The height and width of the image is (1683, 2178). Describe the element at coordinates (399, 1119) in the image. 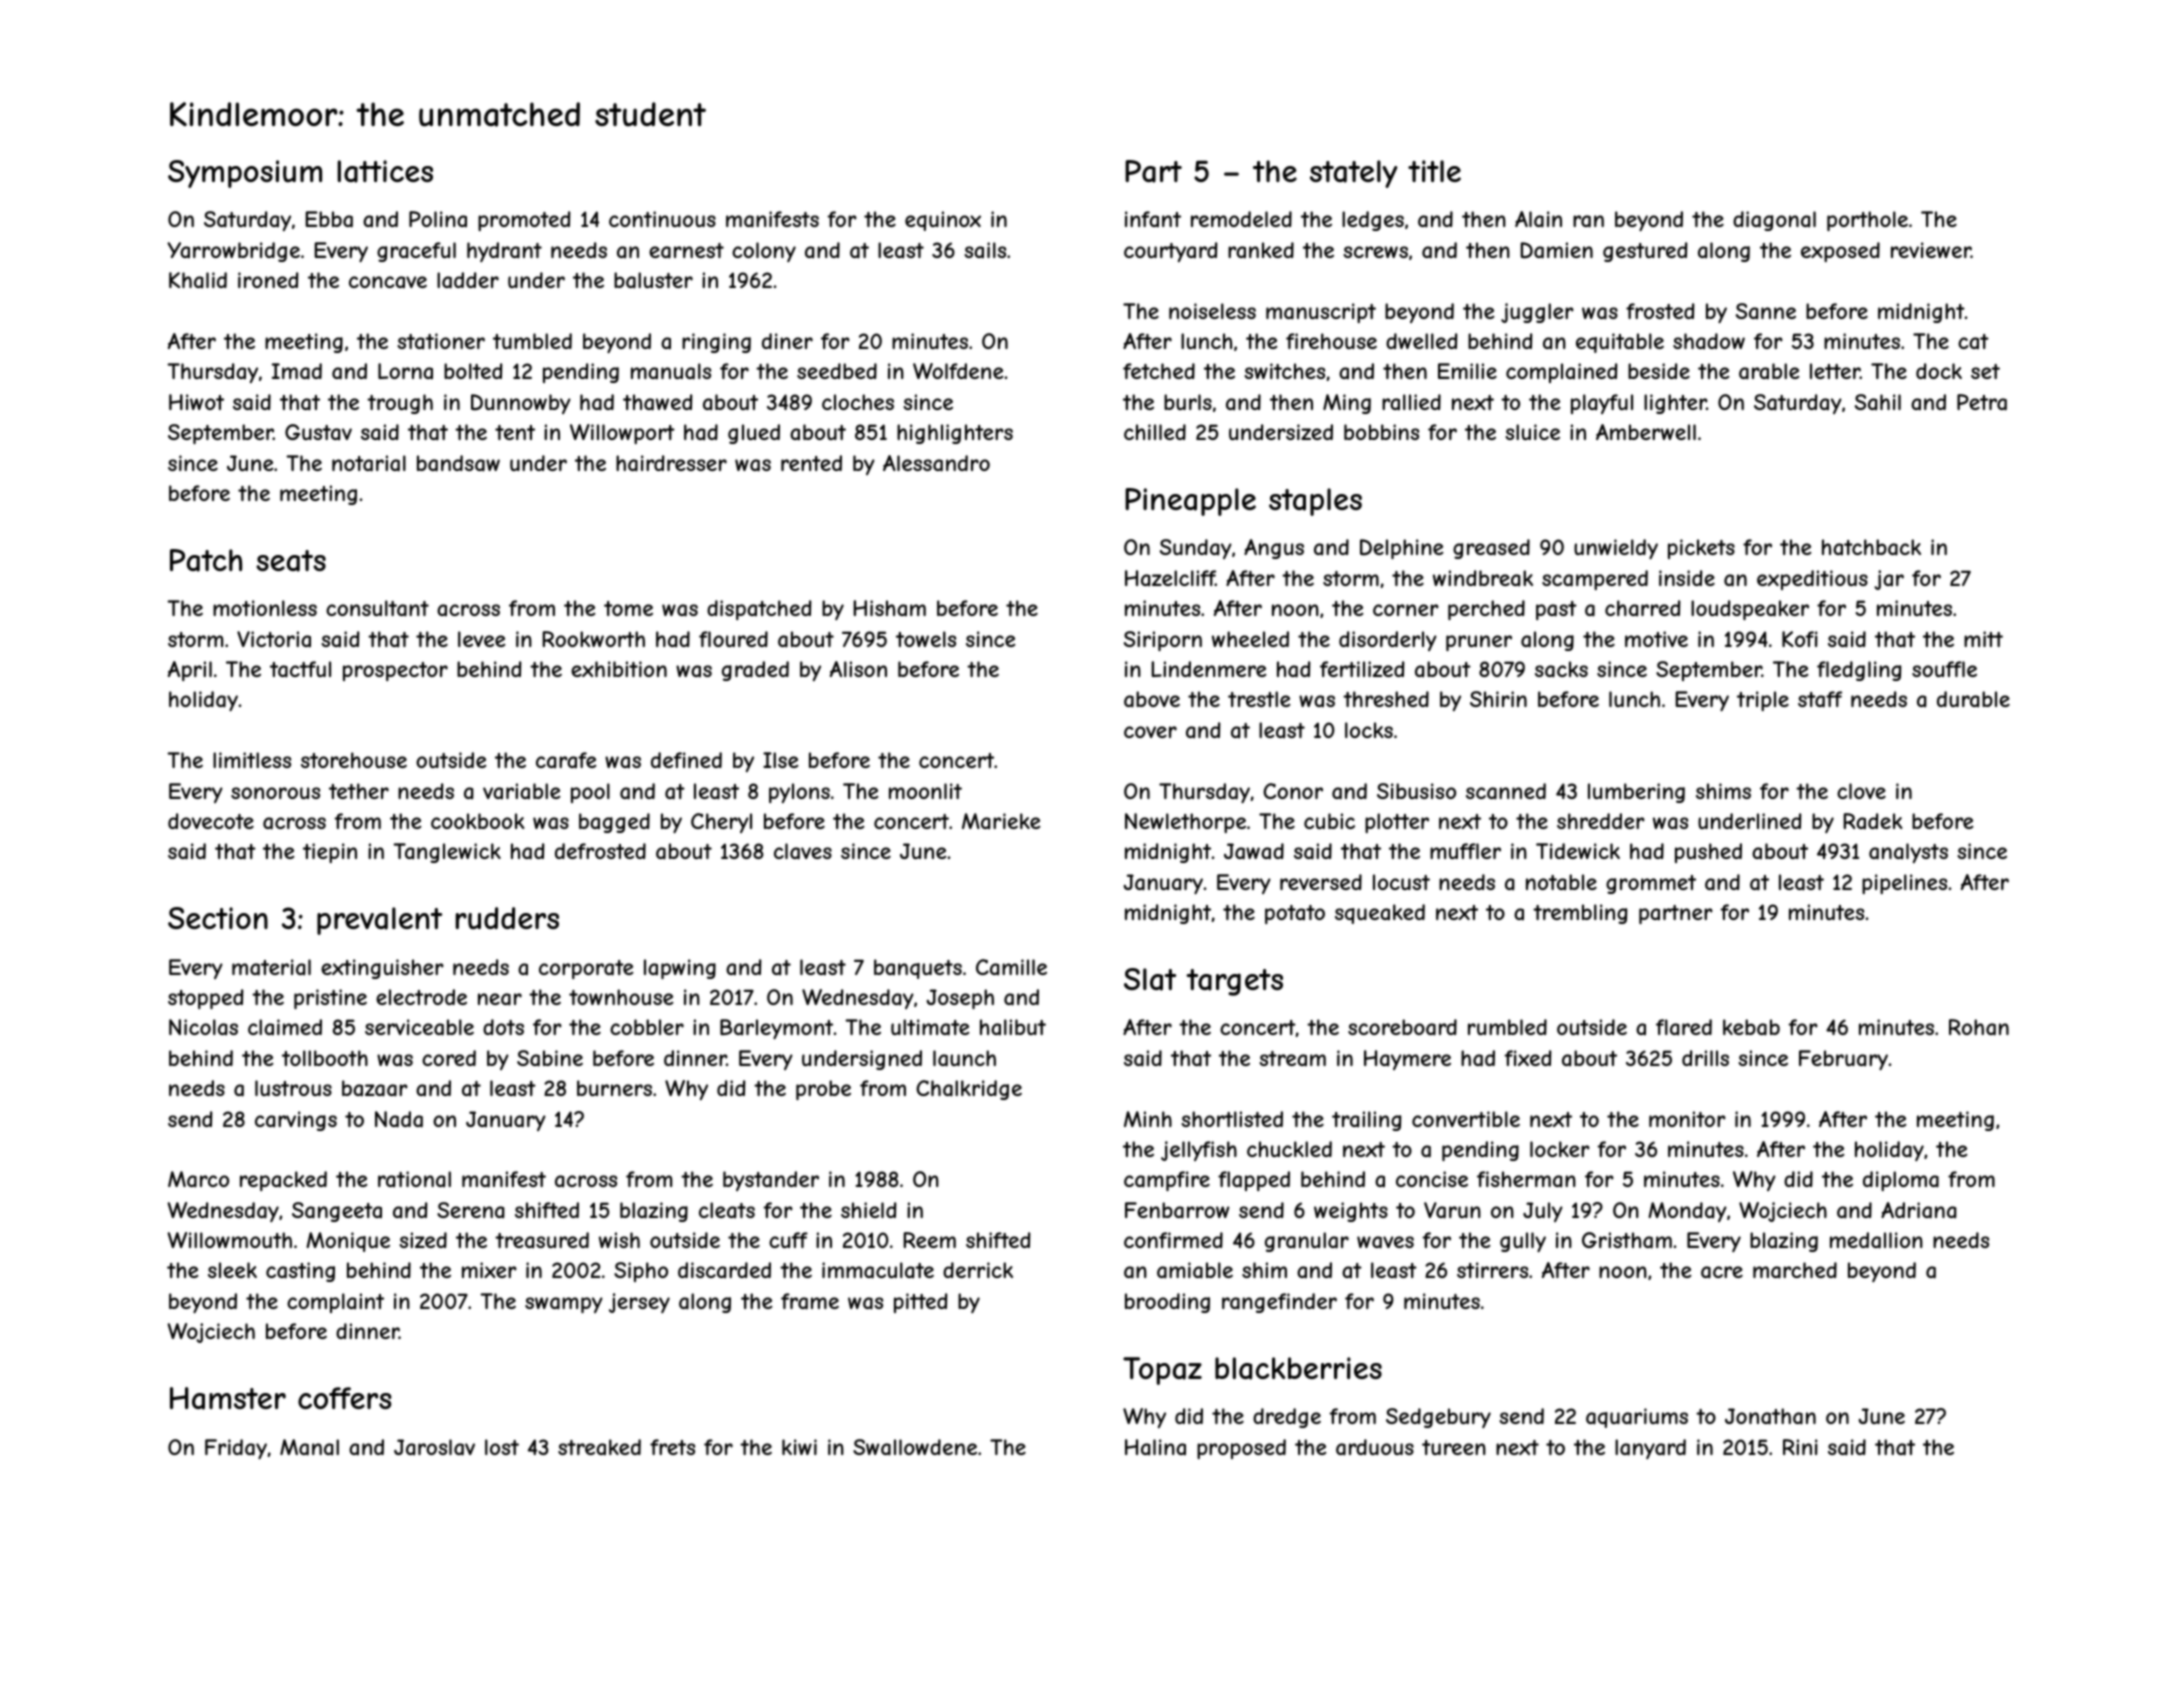

I see `Nada` at that location.
